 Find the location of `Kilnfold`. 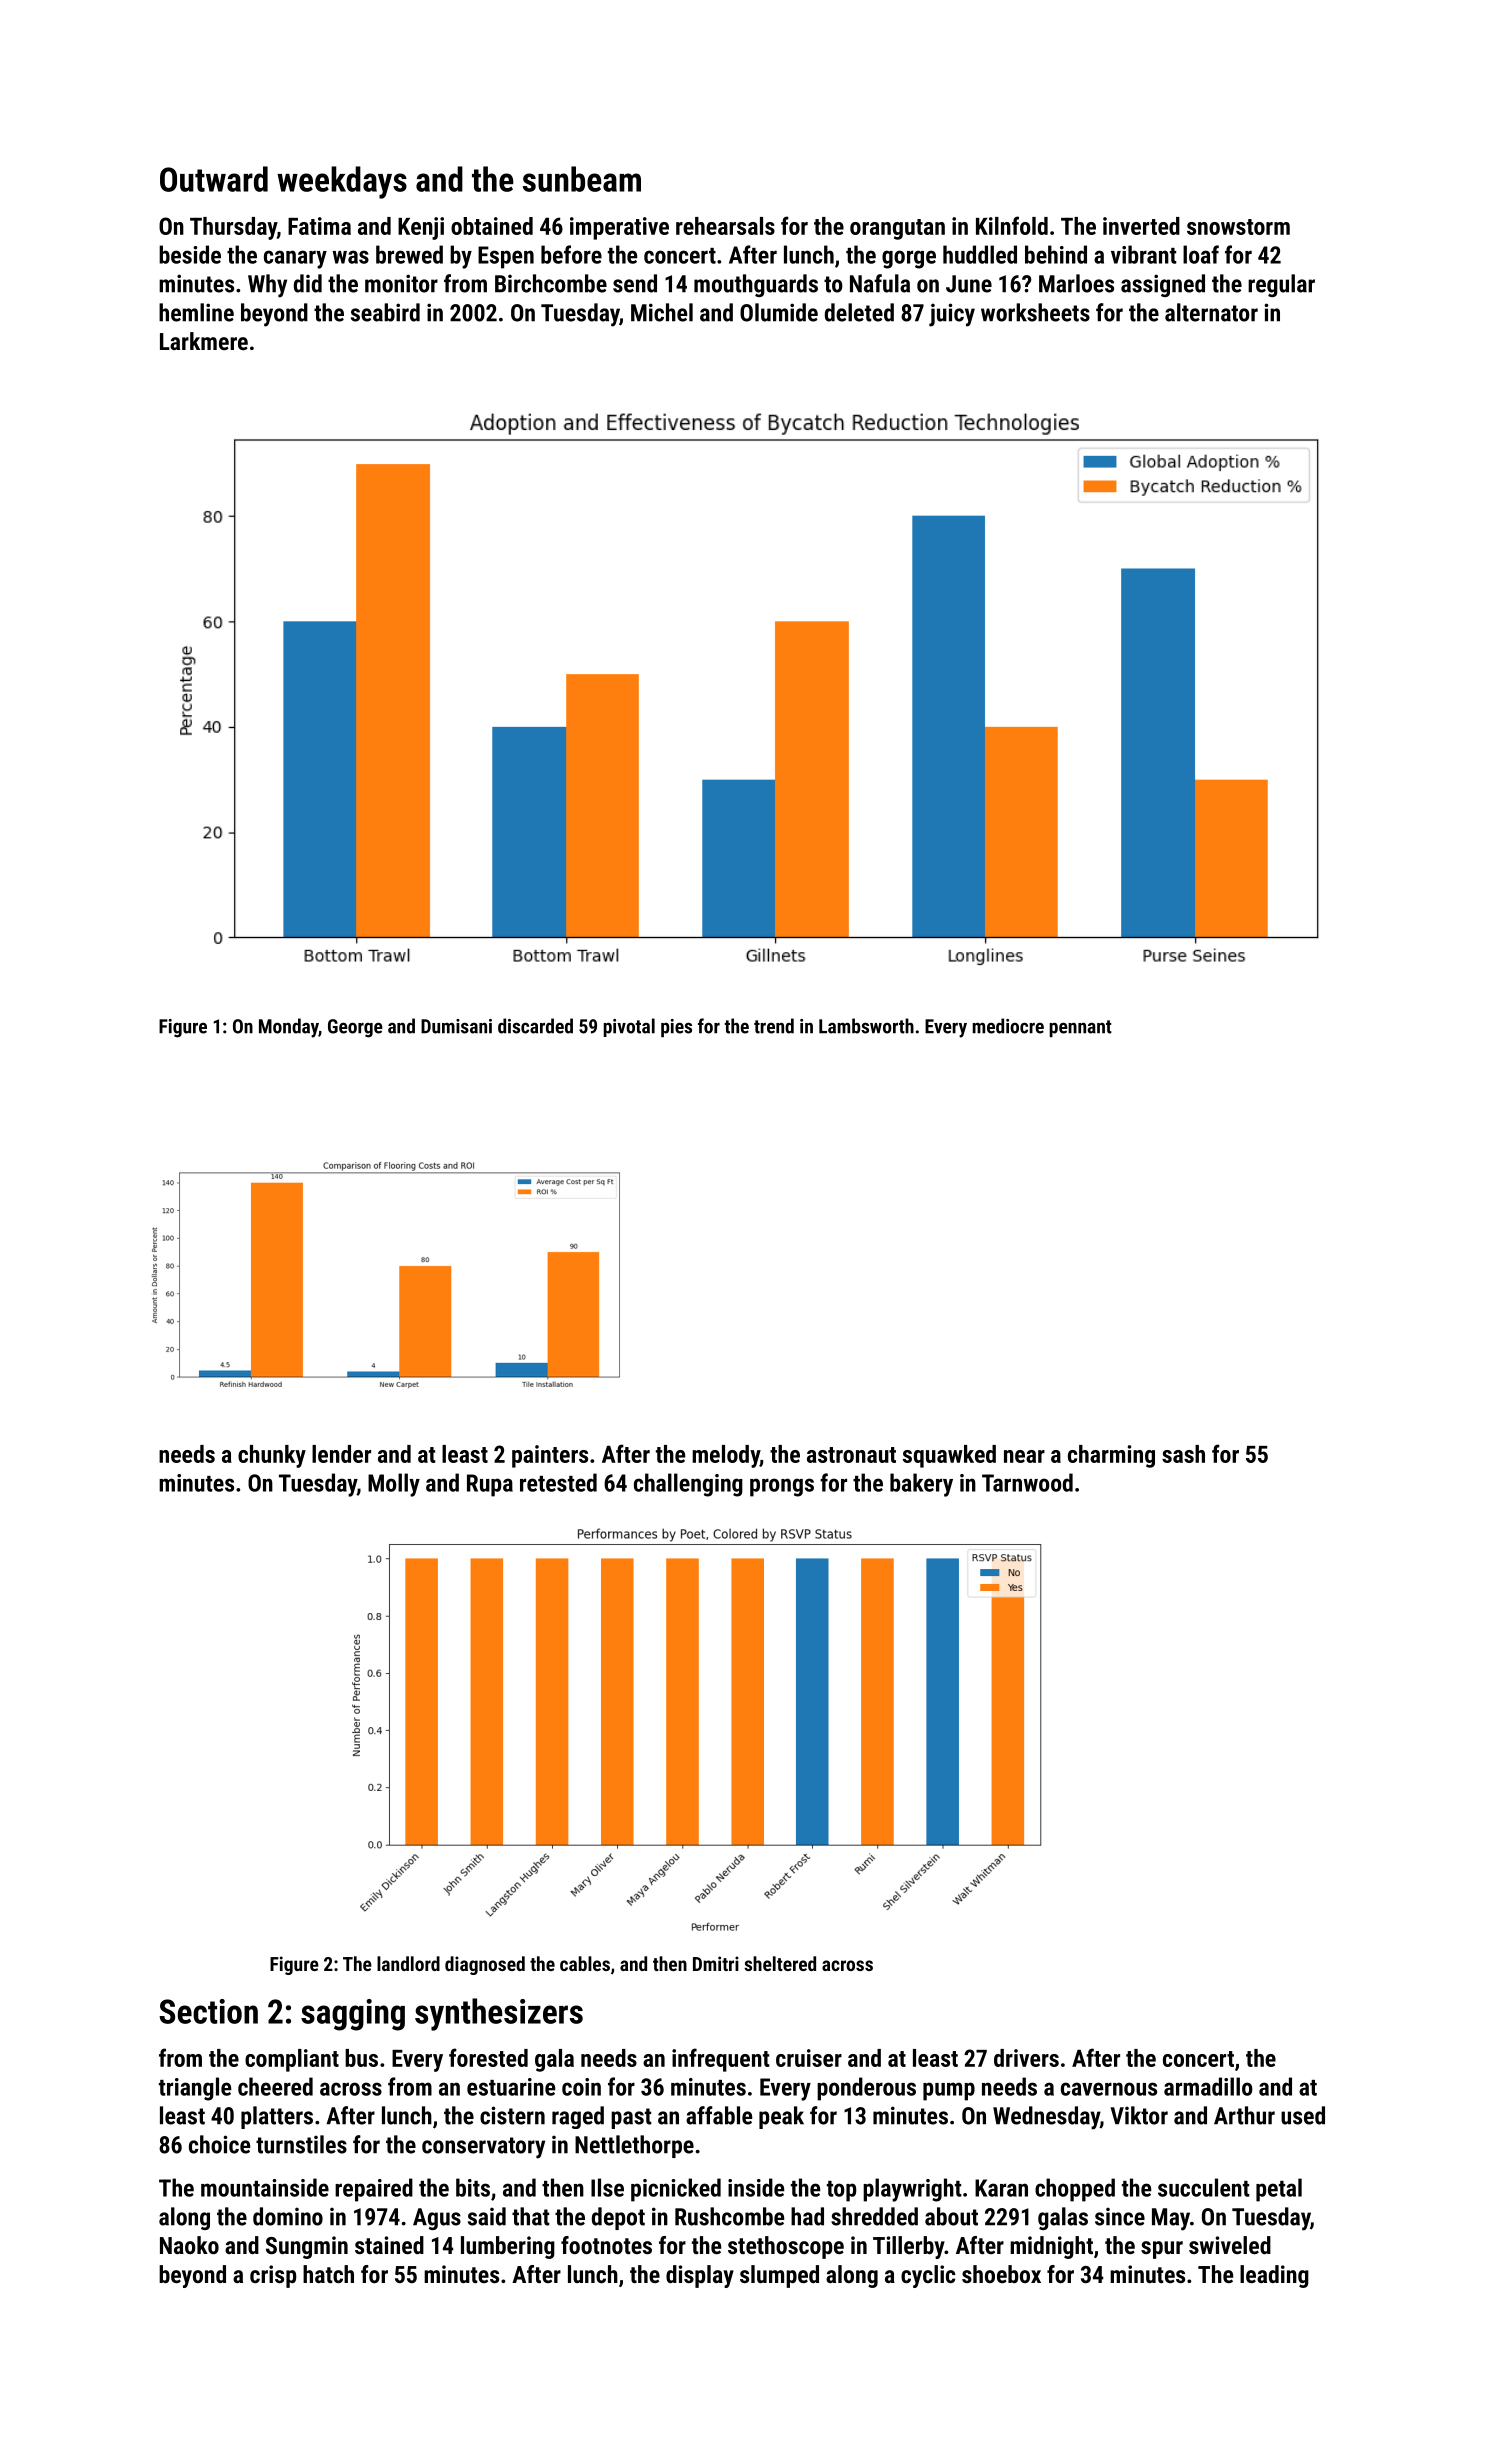

Kilnfold is located at coordinates (1012, 225).
